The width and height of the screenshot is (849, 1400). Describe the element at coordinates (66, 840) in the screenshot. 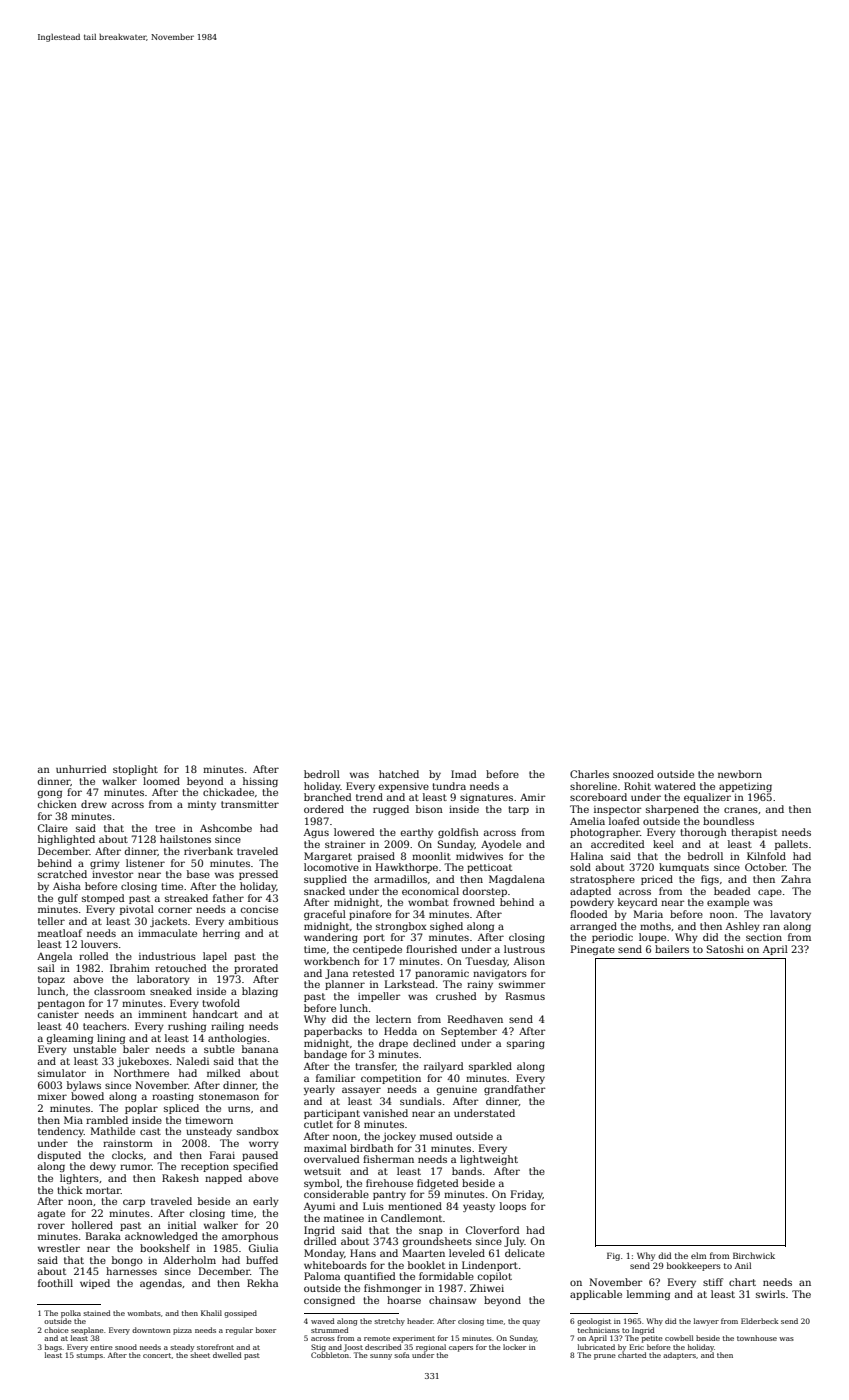

I see `highlighted` at that location.
